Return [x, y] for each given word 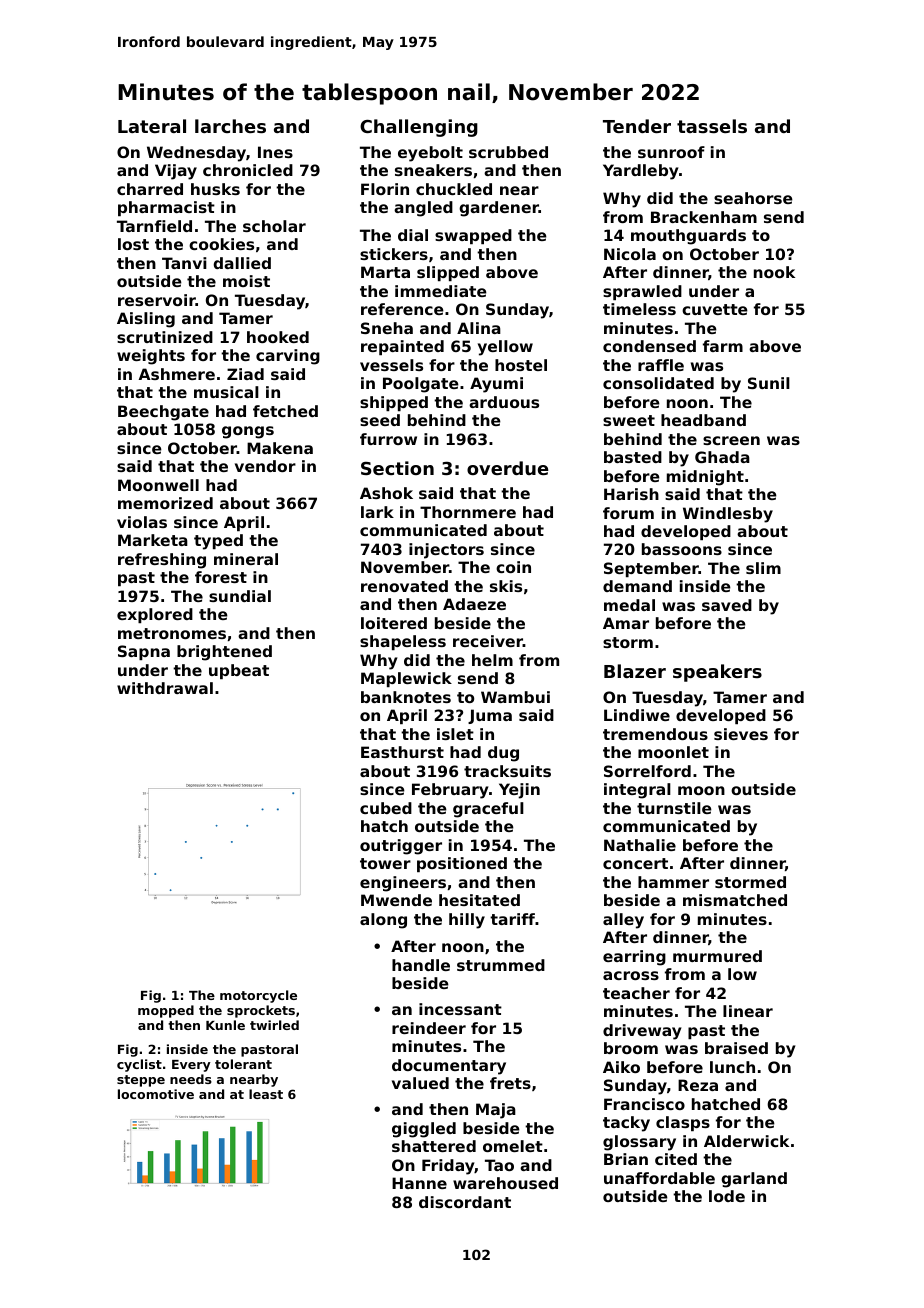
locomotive [156, 1094]
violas [142, 522]
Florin [385, 189]
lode [727, 1196]
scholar [274, 226]
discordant [465, 1202]
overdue [507, 468]
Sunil [769, 383]
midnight [705, 478]
